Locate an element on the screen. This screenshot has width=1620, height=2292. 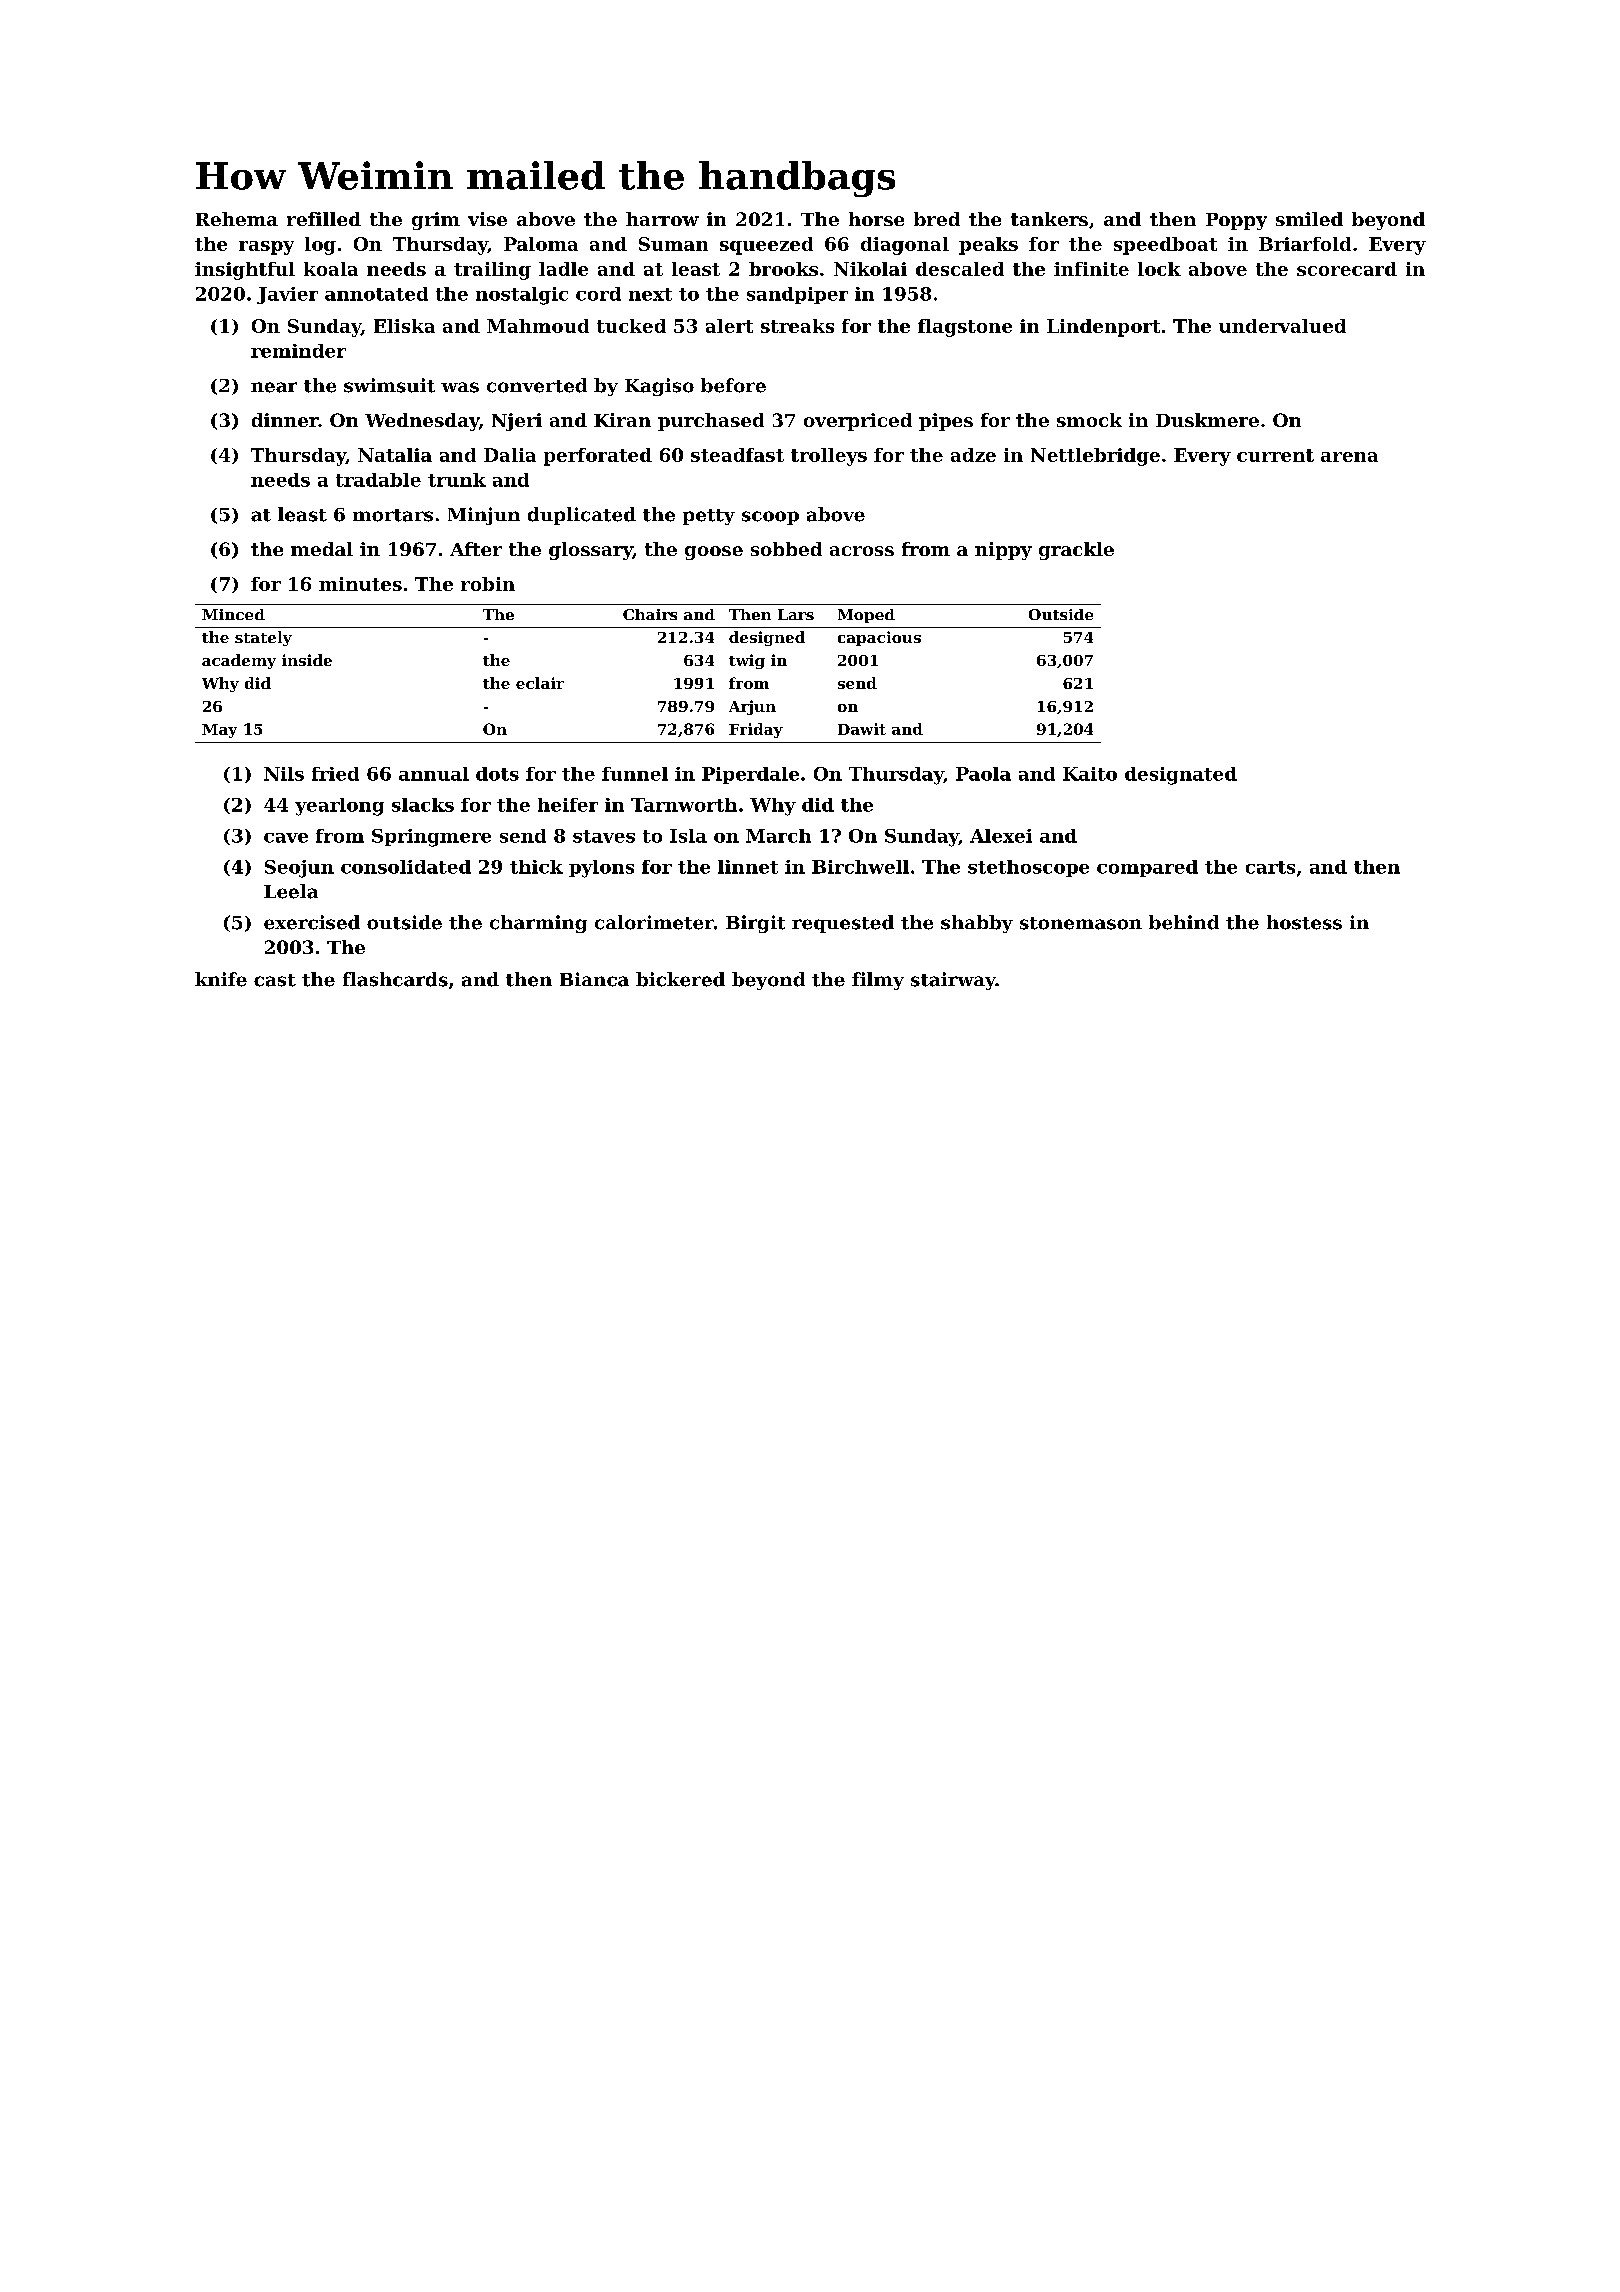
Javier is located at coordinates (287, 295).
